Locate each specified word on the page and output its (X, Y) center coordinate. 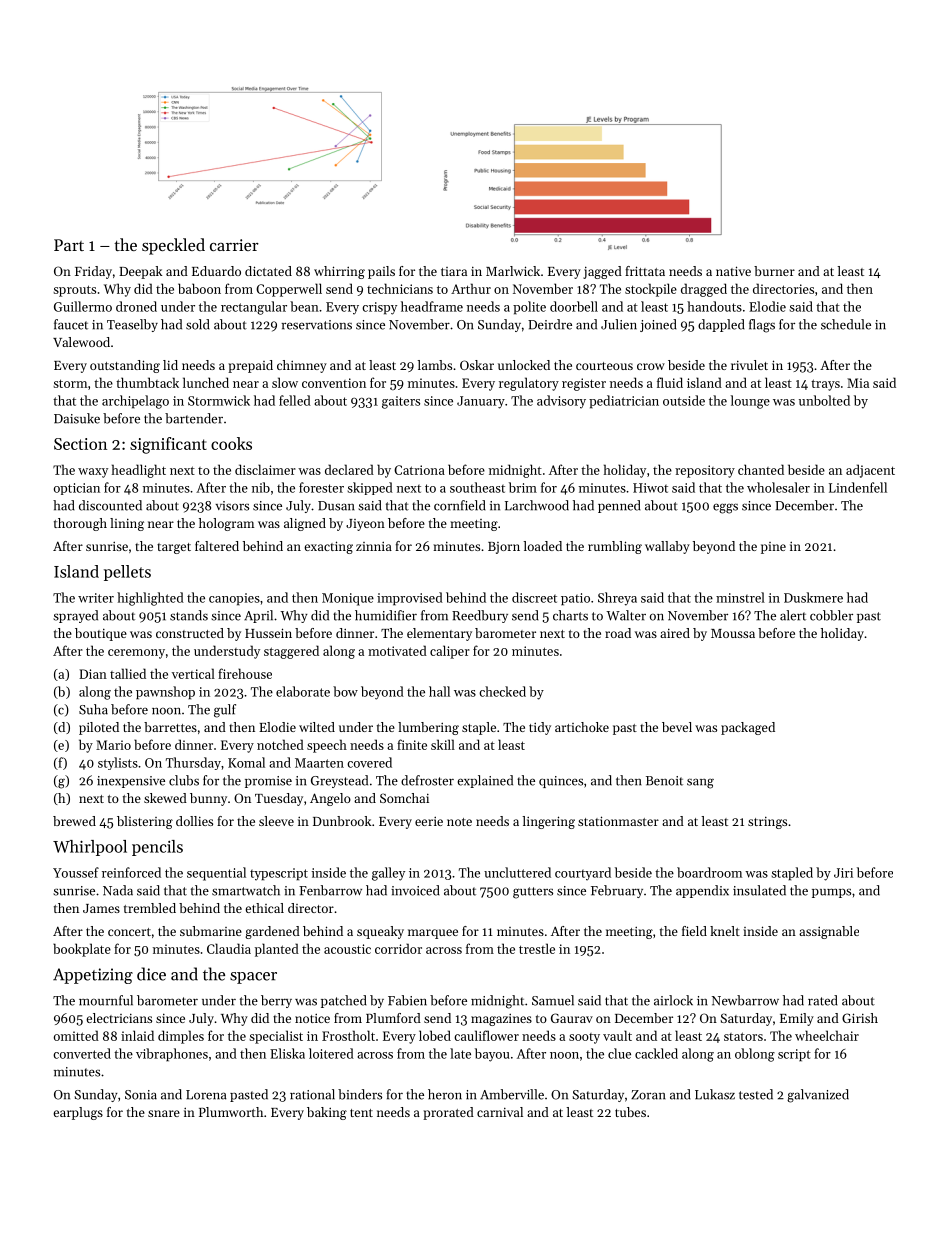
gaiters (401, 402)
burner (774, 271)
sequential (216, 874)
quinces (561, 782)
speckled (173, 246)
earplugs (78, 1113)
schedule (846, 324)
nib (261, 487)
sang (700, 783)
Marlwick (513, 271)
